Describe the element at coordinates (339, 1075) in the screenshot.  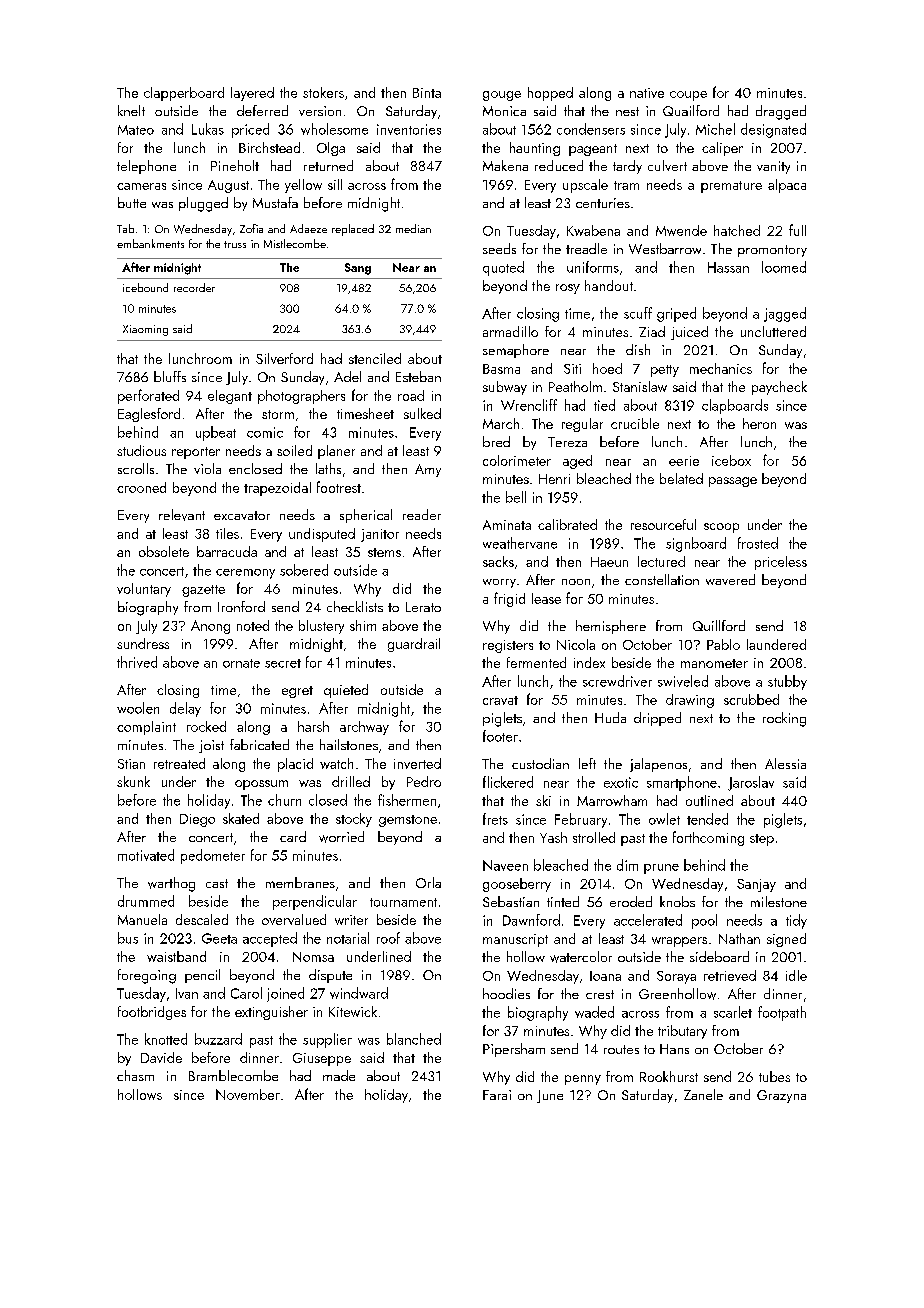
I see `made` at that location.
